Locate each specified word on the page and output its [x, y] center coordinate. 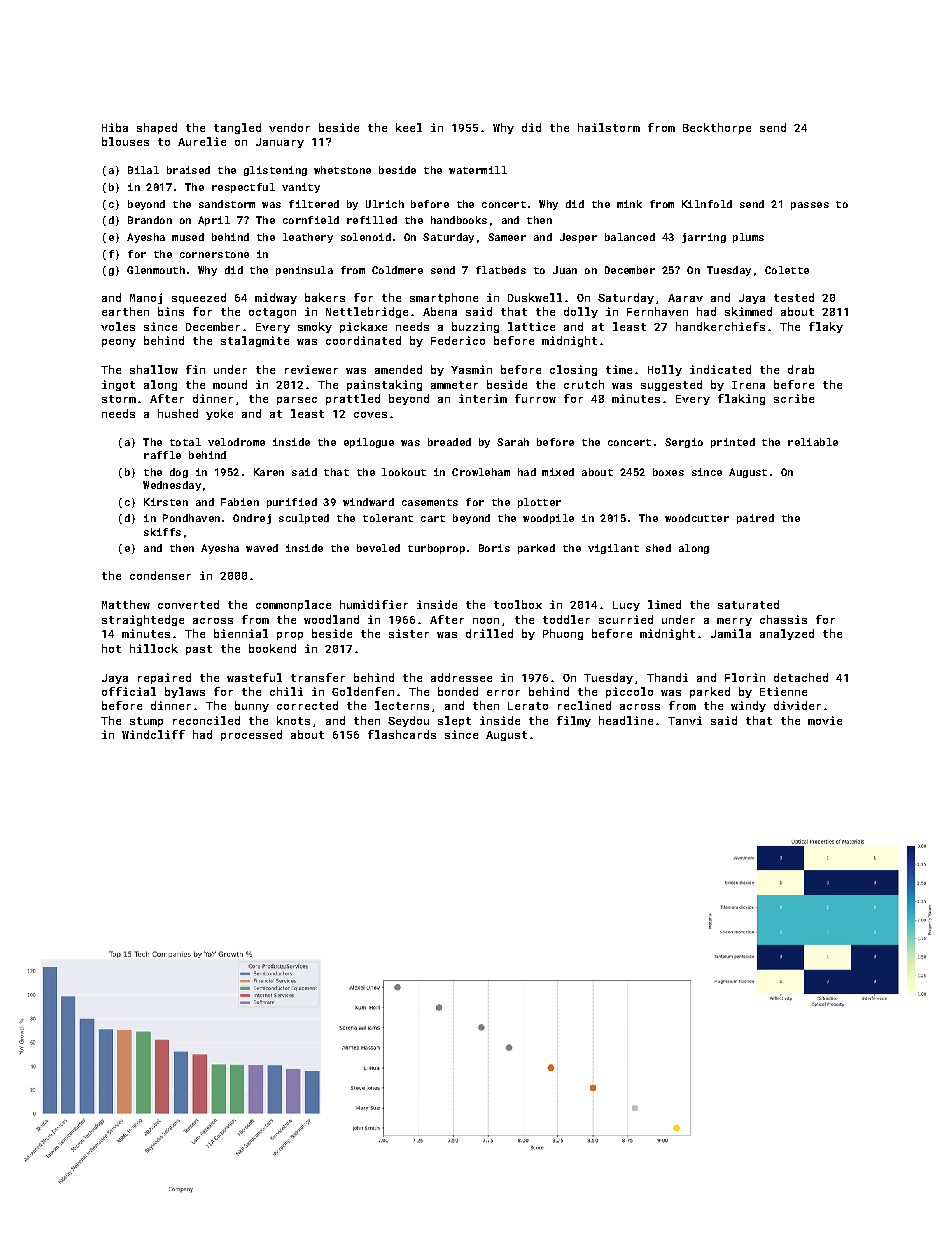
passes [810, 206]
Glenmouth [156, 270]
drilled [489, 633]
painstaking [384, 385]
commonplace [293, 605]
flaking [741, 399]
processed [251, 735]
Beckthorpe [717, 128]
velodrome [236, 442]
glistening [275, 171]
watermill [478, 170]
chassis [783, 619]
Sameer [507, 237]
